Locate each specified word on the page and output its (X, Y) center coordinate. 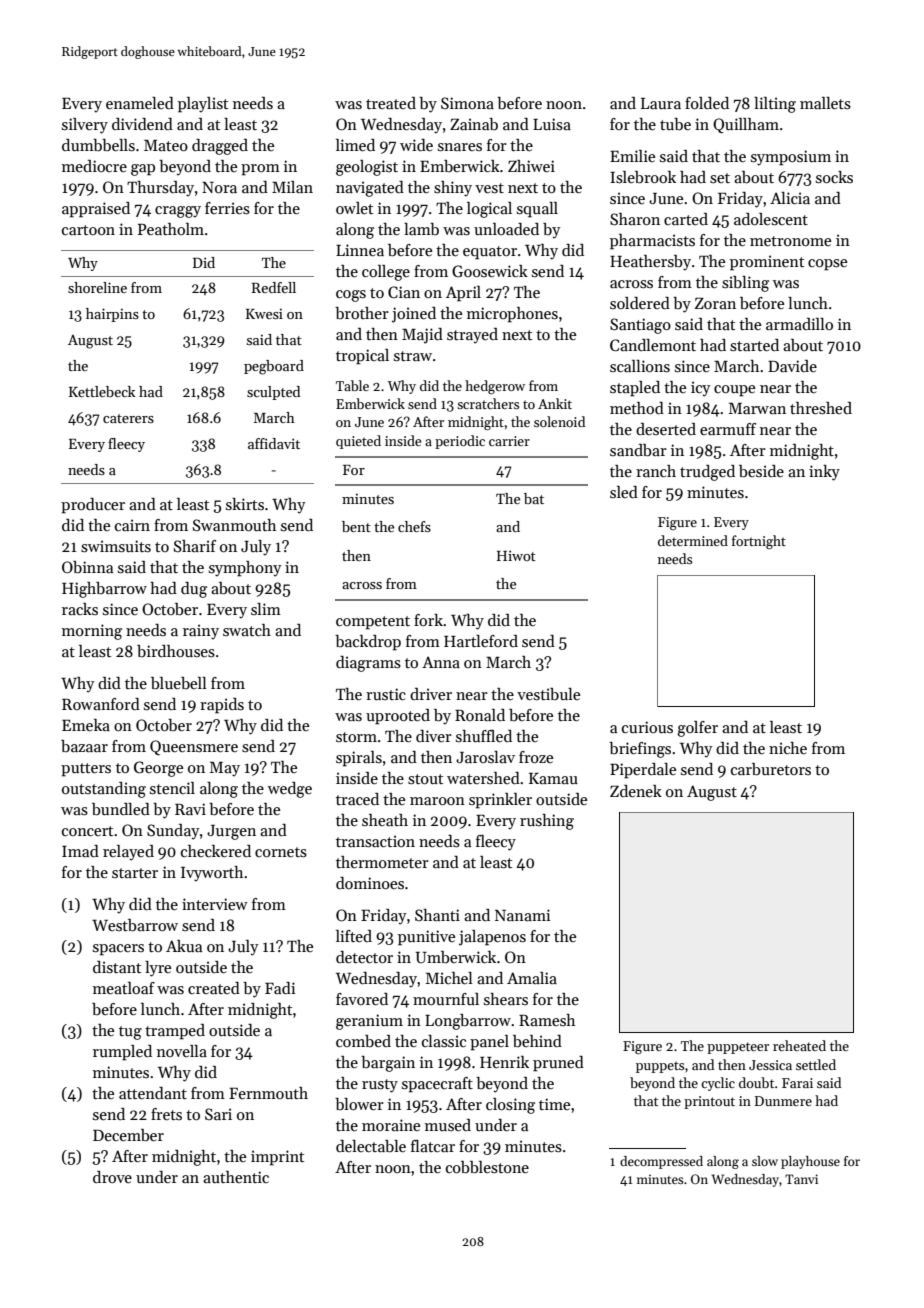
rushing (547, 822)
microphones (512, 315)
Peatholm (171, 229)
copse (827, 265)
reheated (799, 1045)
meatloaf (124, 988)
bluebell (179, 683)
